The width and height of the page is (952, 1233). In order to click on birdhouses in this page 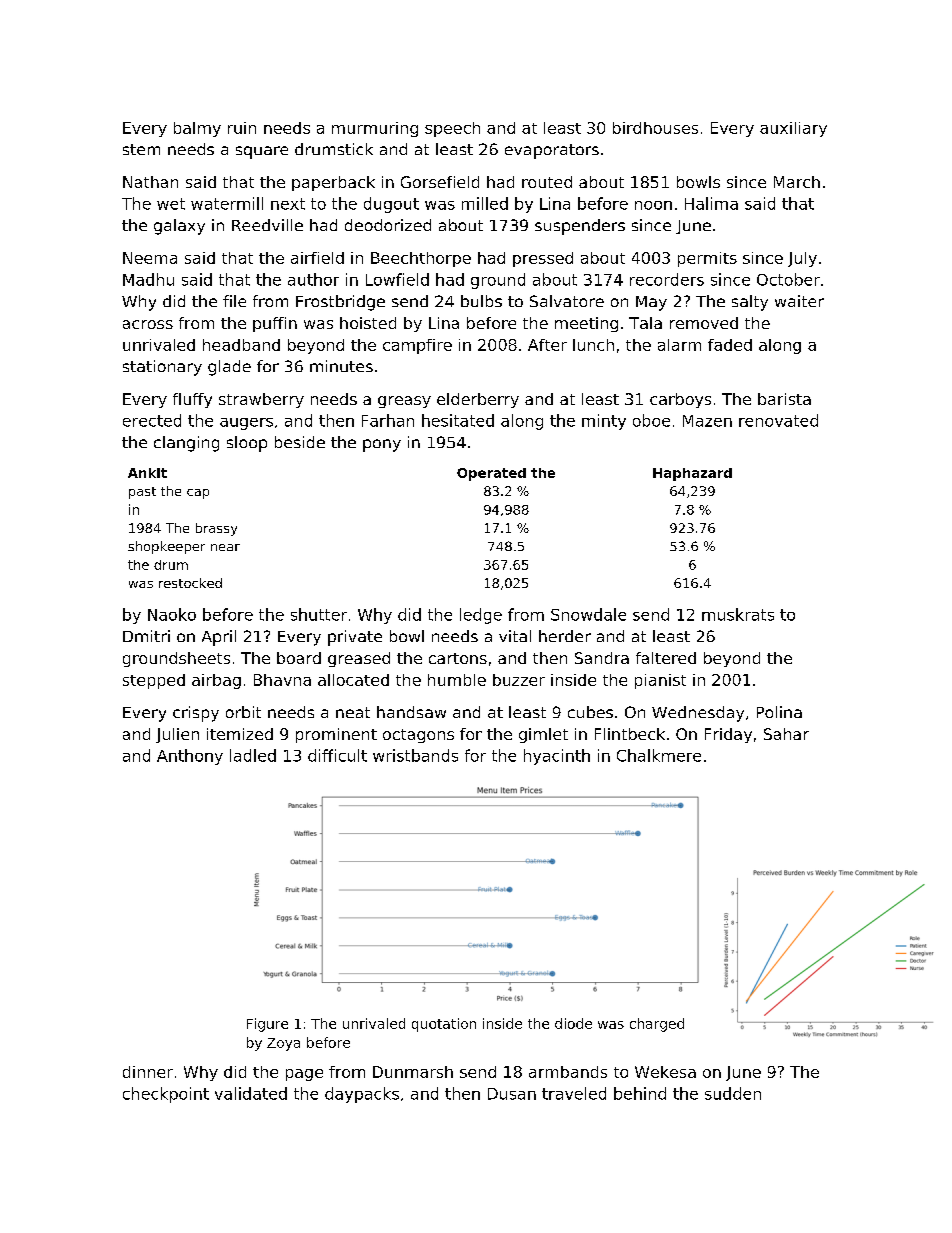, I will do `click(655, 128)`.
